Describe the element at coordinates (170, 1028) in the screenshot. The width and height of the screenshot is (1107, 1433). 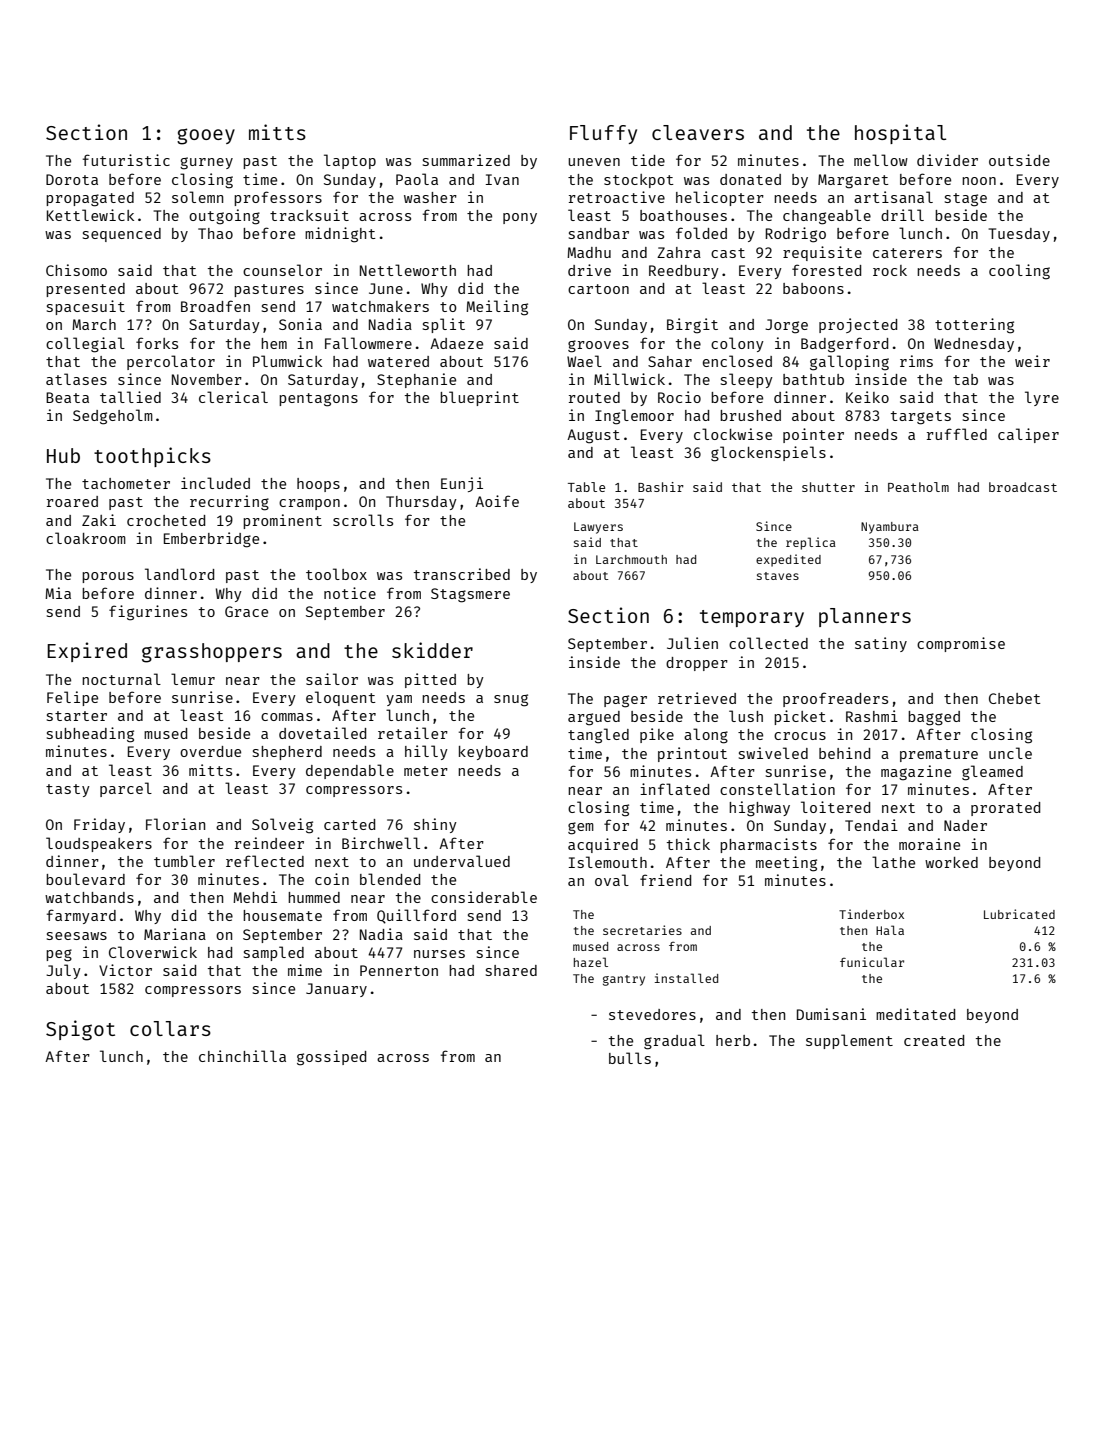
I see `collars` at that location.
